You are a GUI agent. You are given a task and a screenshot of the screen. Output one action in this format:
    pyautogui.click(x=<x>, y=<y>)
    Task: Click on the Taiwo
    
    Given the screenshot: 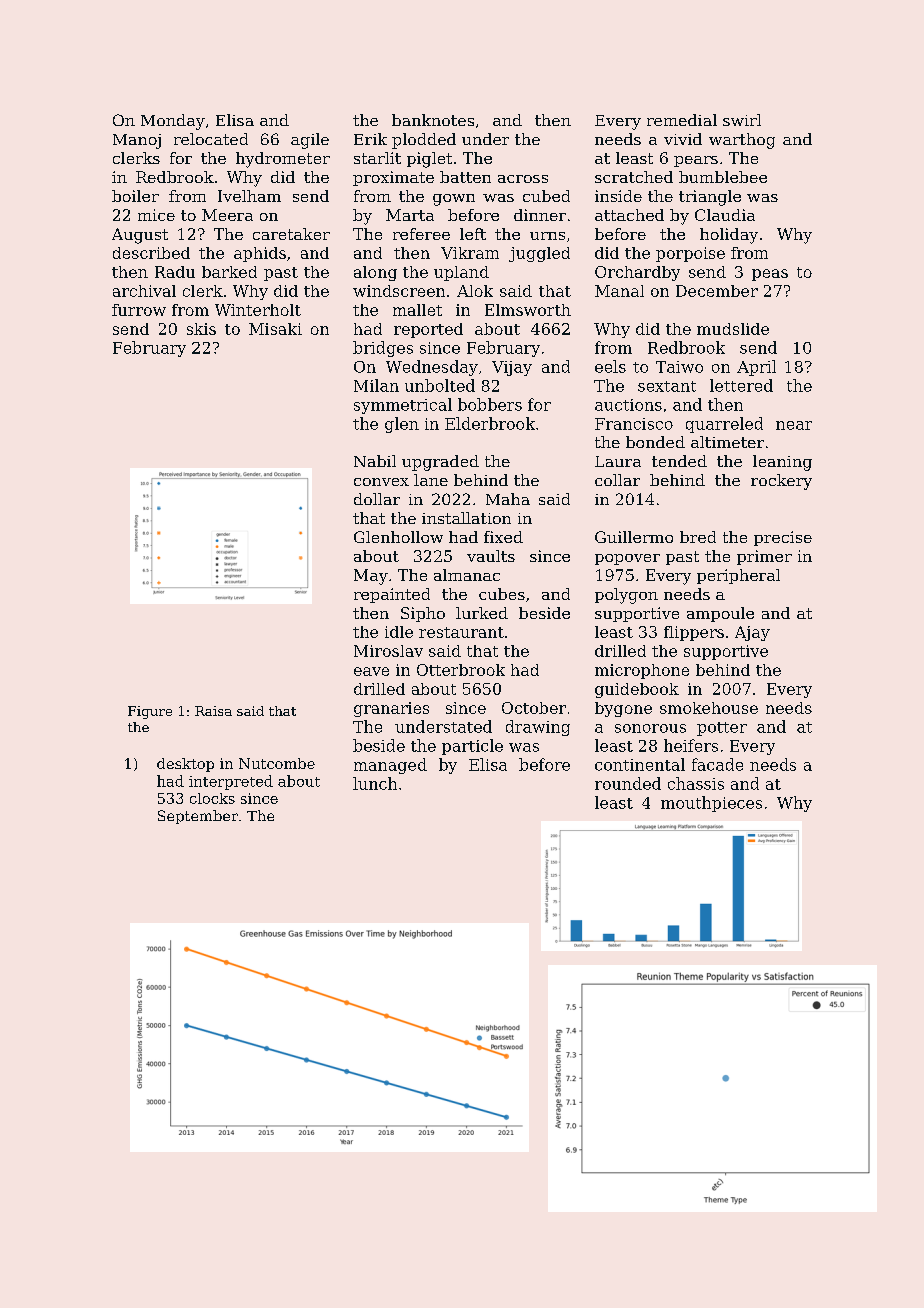 What is the action you would take?
    pyautogui.click(x=679, y=367)
